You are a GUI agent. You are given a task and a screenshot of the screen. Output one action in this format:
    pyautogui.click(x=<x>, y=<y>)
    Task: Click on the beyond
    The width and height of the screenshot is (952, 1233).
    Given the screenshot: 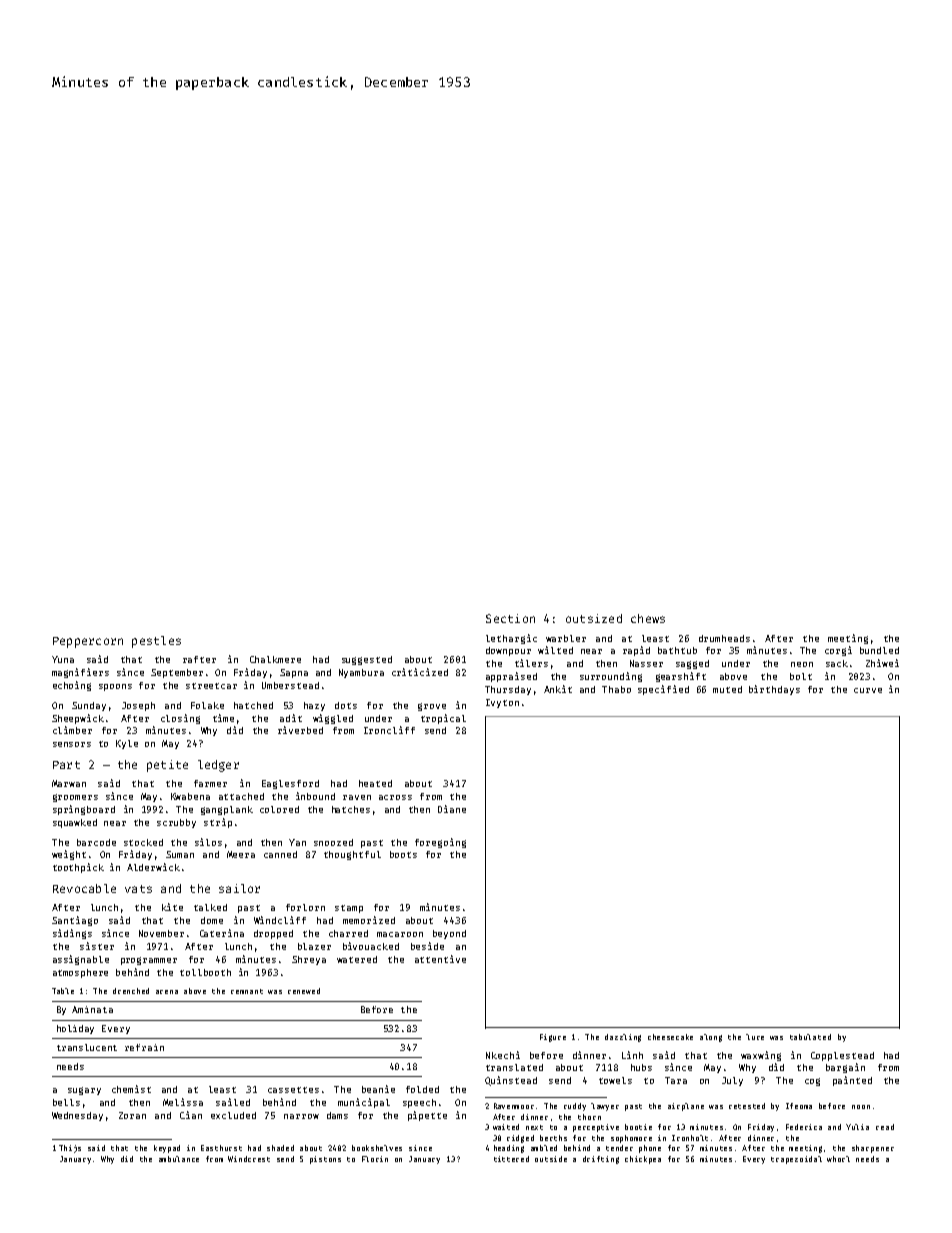 What is the action you would take?
    pyautogui.click(x=449, y=934)
